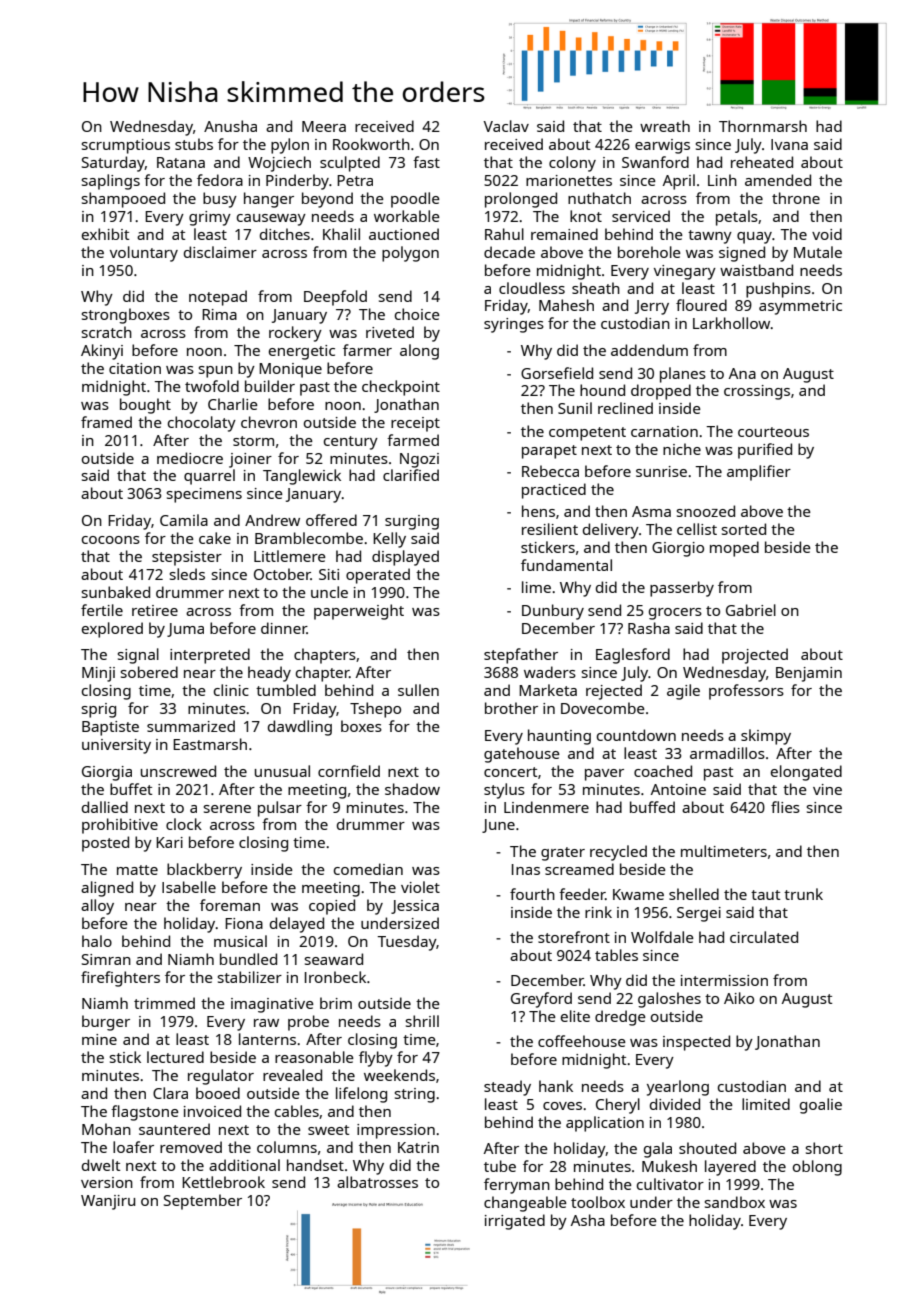 The width and height of the image is (924, 1314). What do you see at coordinates (405, 558) in the image?
I see `displayed` at bounding box center [405, 558].
